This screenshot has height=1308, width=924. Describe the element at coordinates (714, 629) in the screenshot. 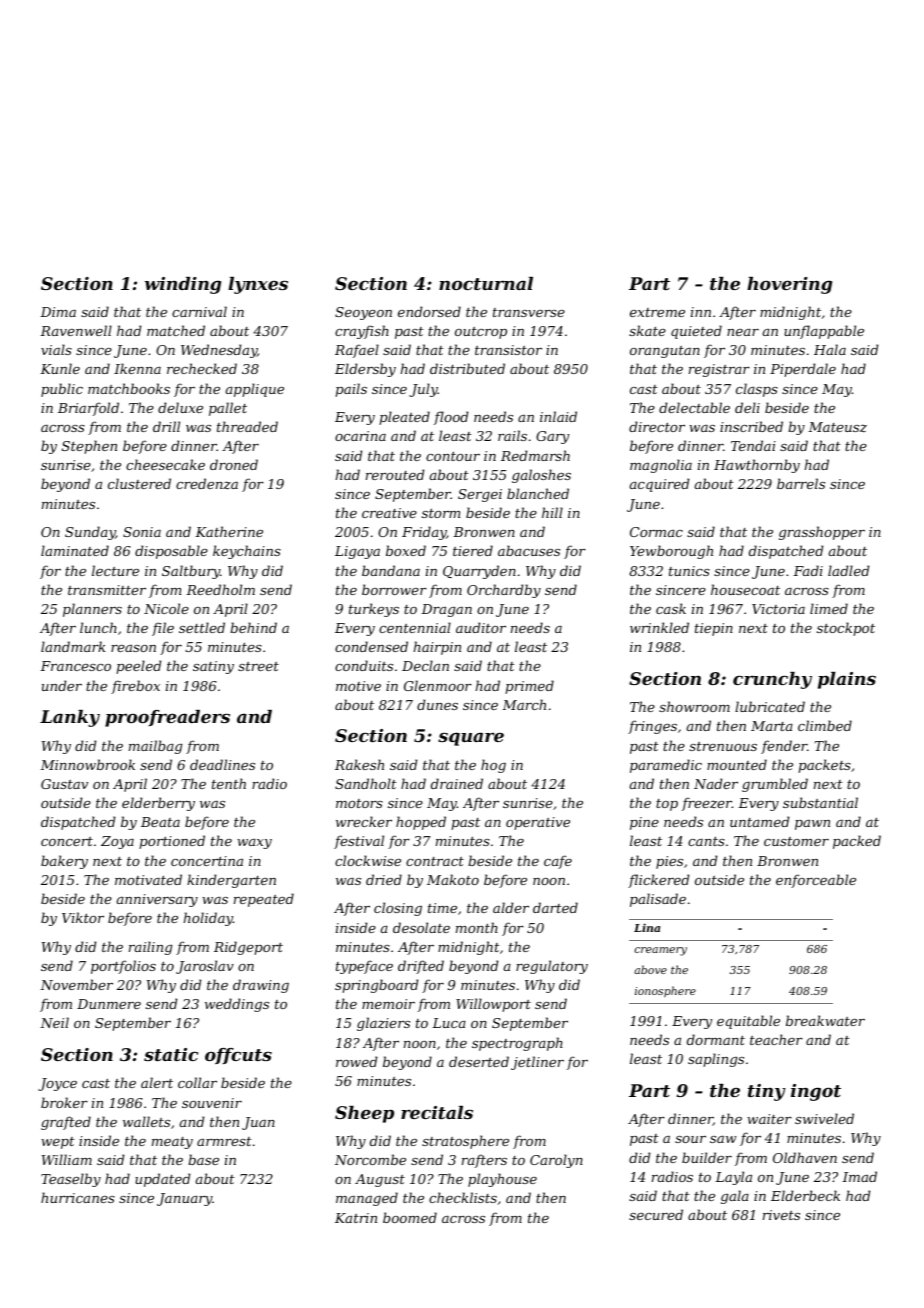

I see `tiepin` at that location.
